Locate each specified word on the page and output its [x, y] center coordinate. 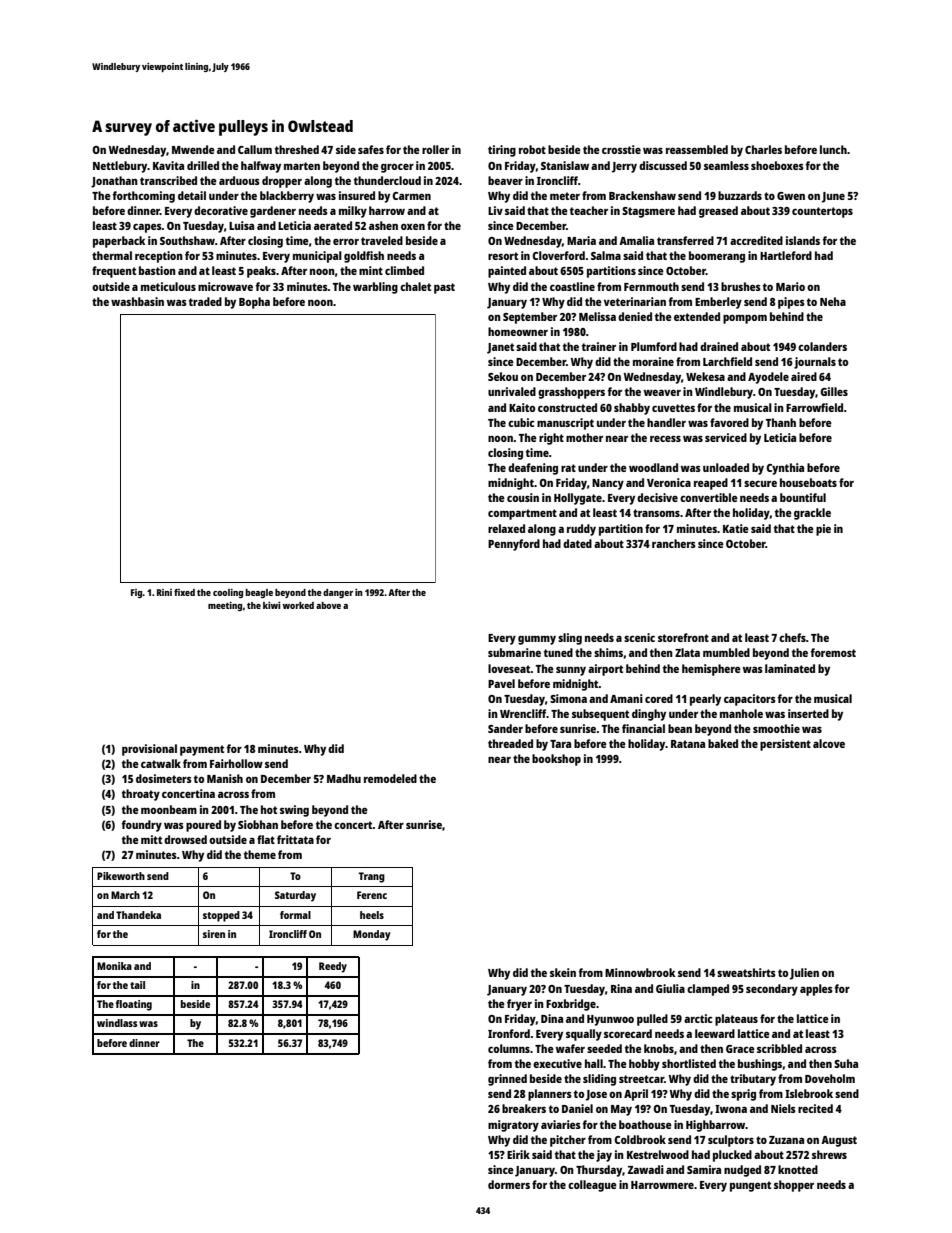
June [833, 197]
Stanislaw [565, 165]
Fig [137, 593]
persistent [785, 745]
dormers [509, 1184]
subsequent [600, 715]
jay [604, 1156]
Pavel [501, 683]
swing [294, 811]
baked [723, 743]
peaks [261, 272]
